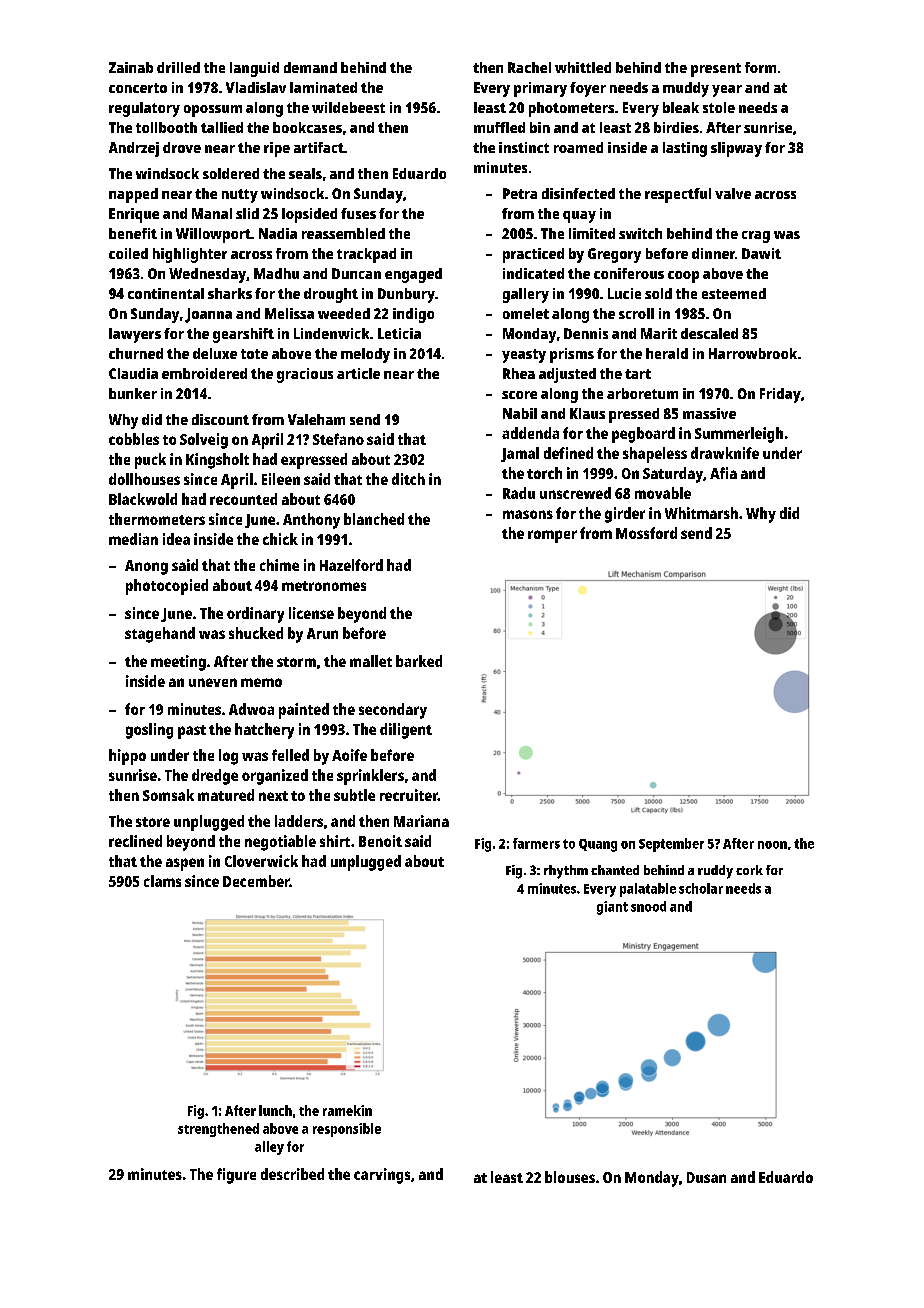  What do you see at coordinates (269, 1148) in the screenshot?
I see `alley` at bounding box center [269, 1148].
